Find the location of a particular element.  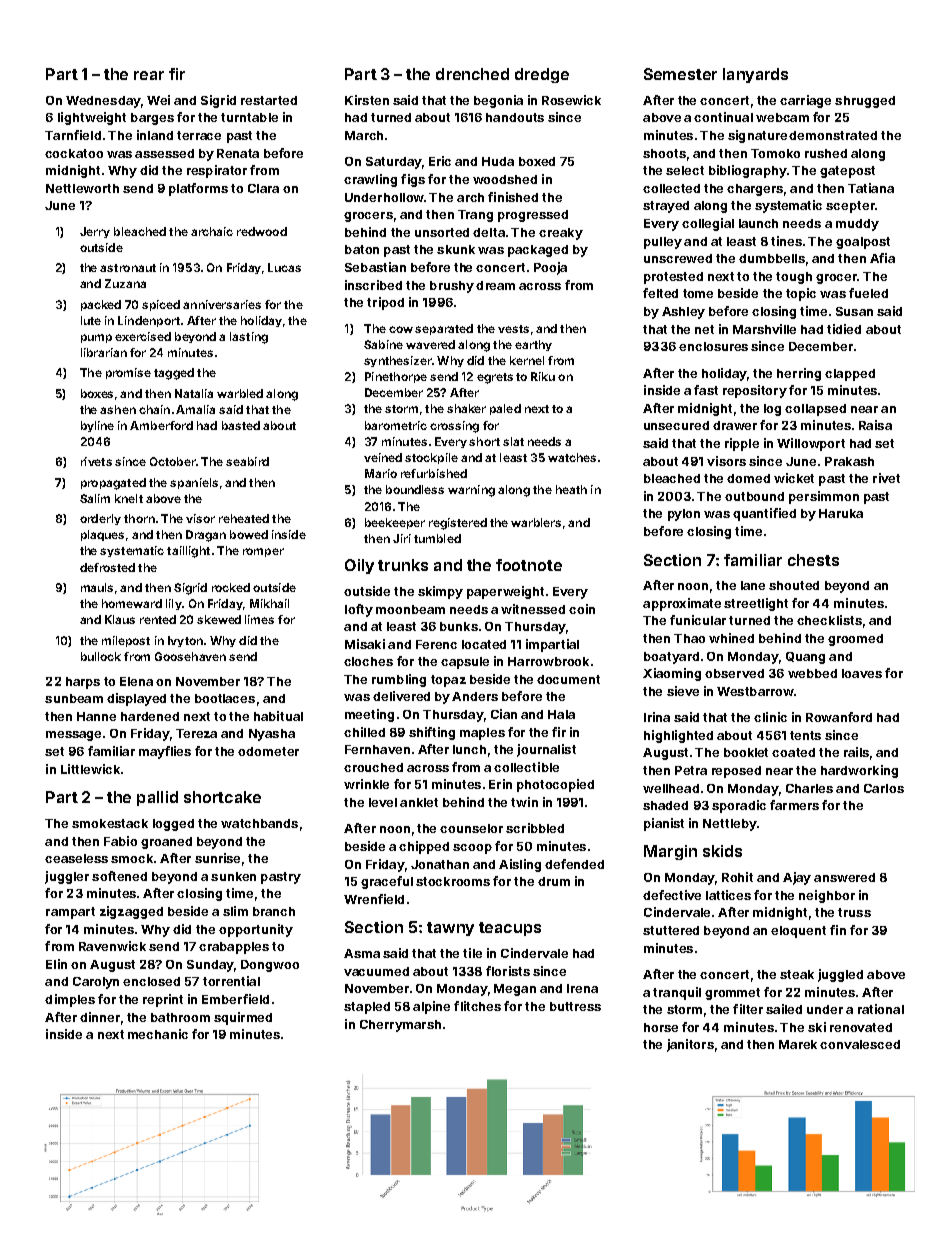

sunbeam is located at coordinates (74, 698).
